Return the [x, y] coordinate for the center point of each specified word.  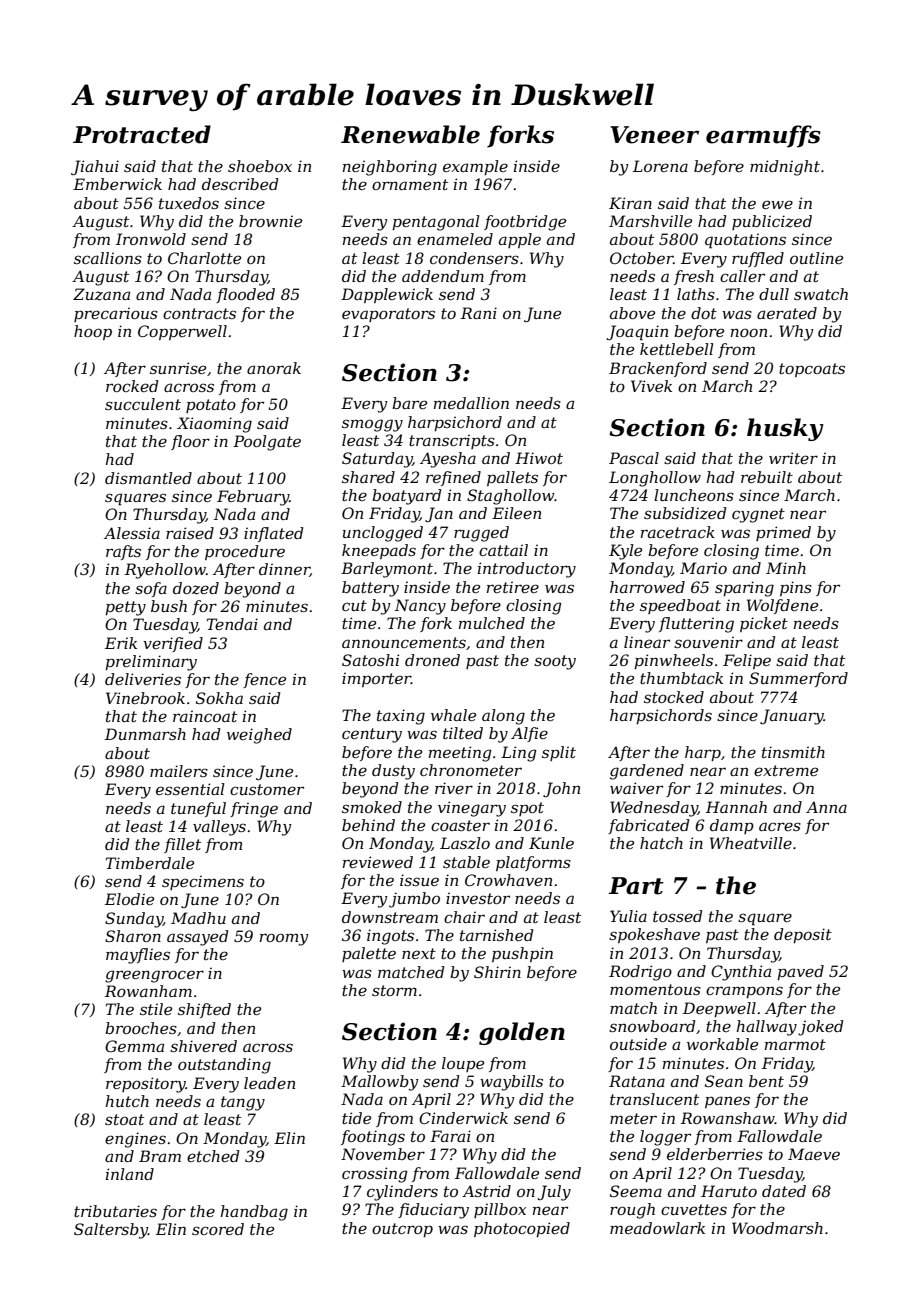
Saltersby [111, 1231]
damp [732, 826]
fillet [182, 845]
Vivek [651, 386]
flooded [245, 295]
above [632, 313]
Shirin [497, 972]
